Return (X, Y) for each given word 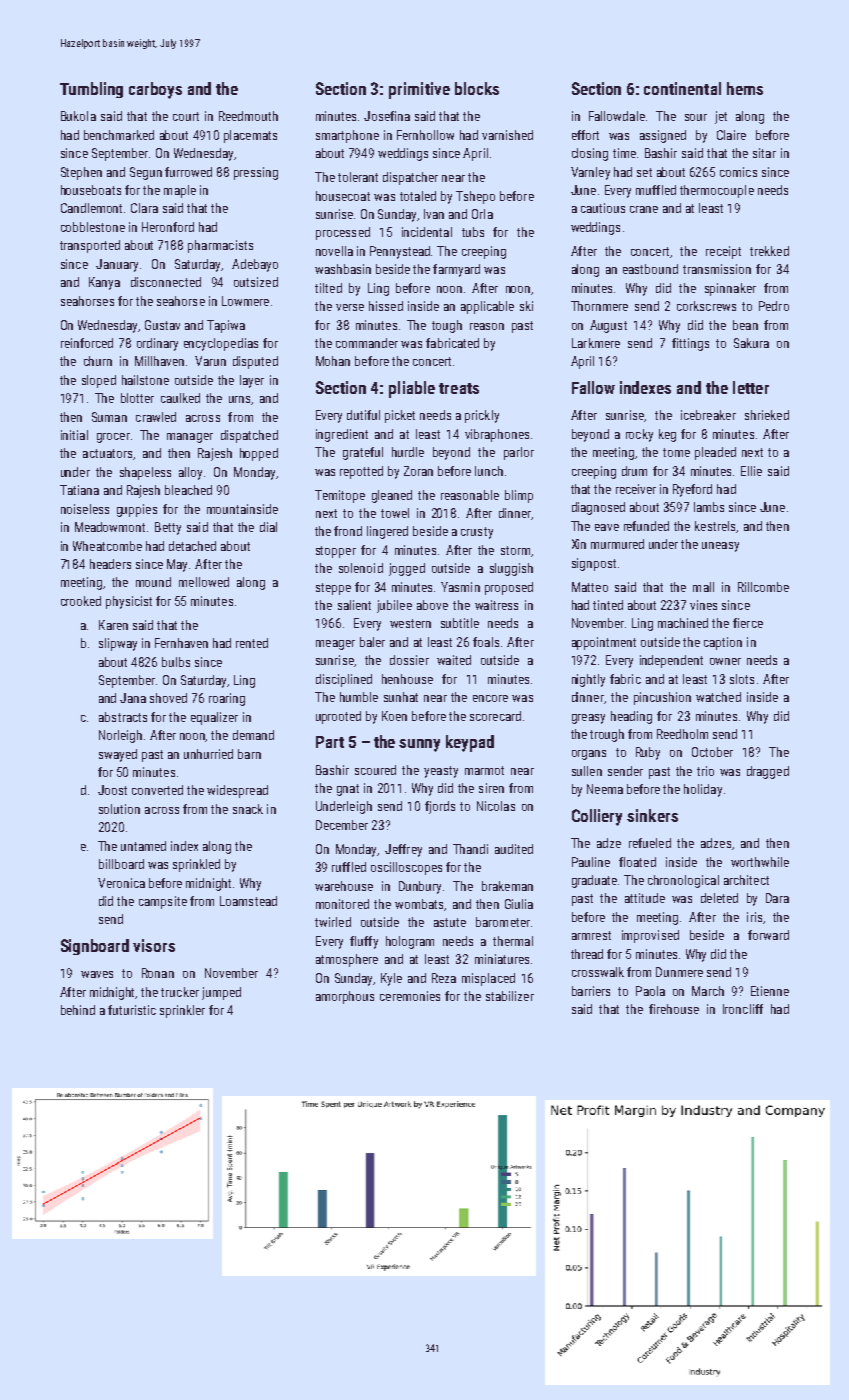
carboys (155, 90)
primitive (419, 90)
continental (682, 88)
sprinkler (182, 1011)
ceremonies (410, 996)
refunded (646, 526)
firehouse (674, 1009)
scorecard (495, 716)
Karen (113, 625)
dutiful (363, 415)
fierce (748, 623)
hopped (259, 454)
